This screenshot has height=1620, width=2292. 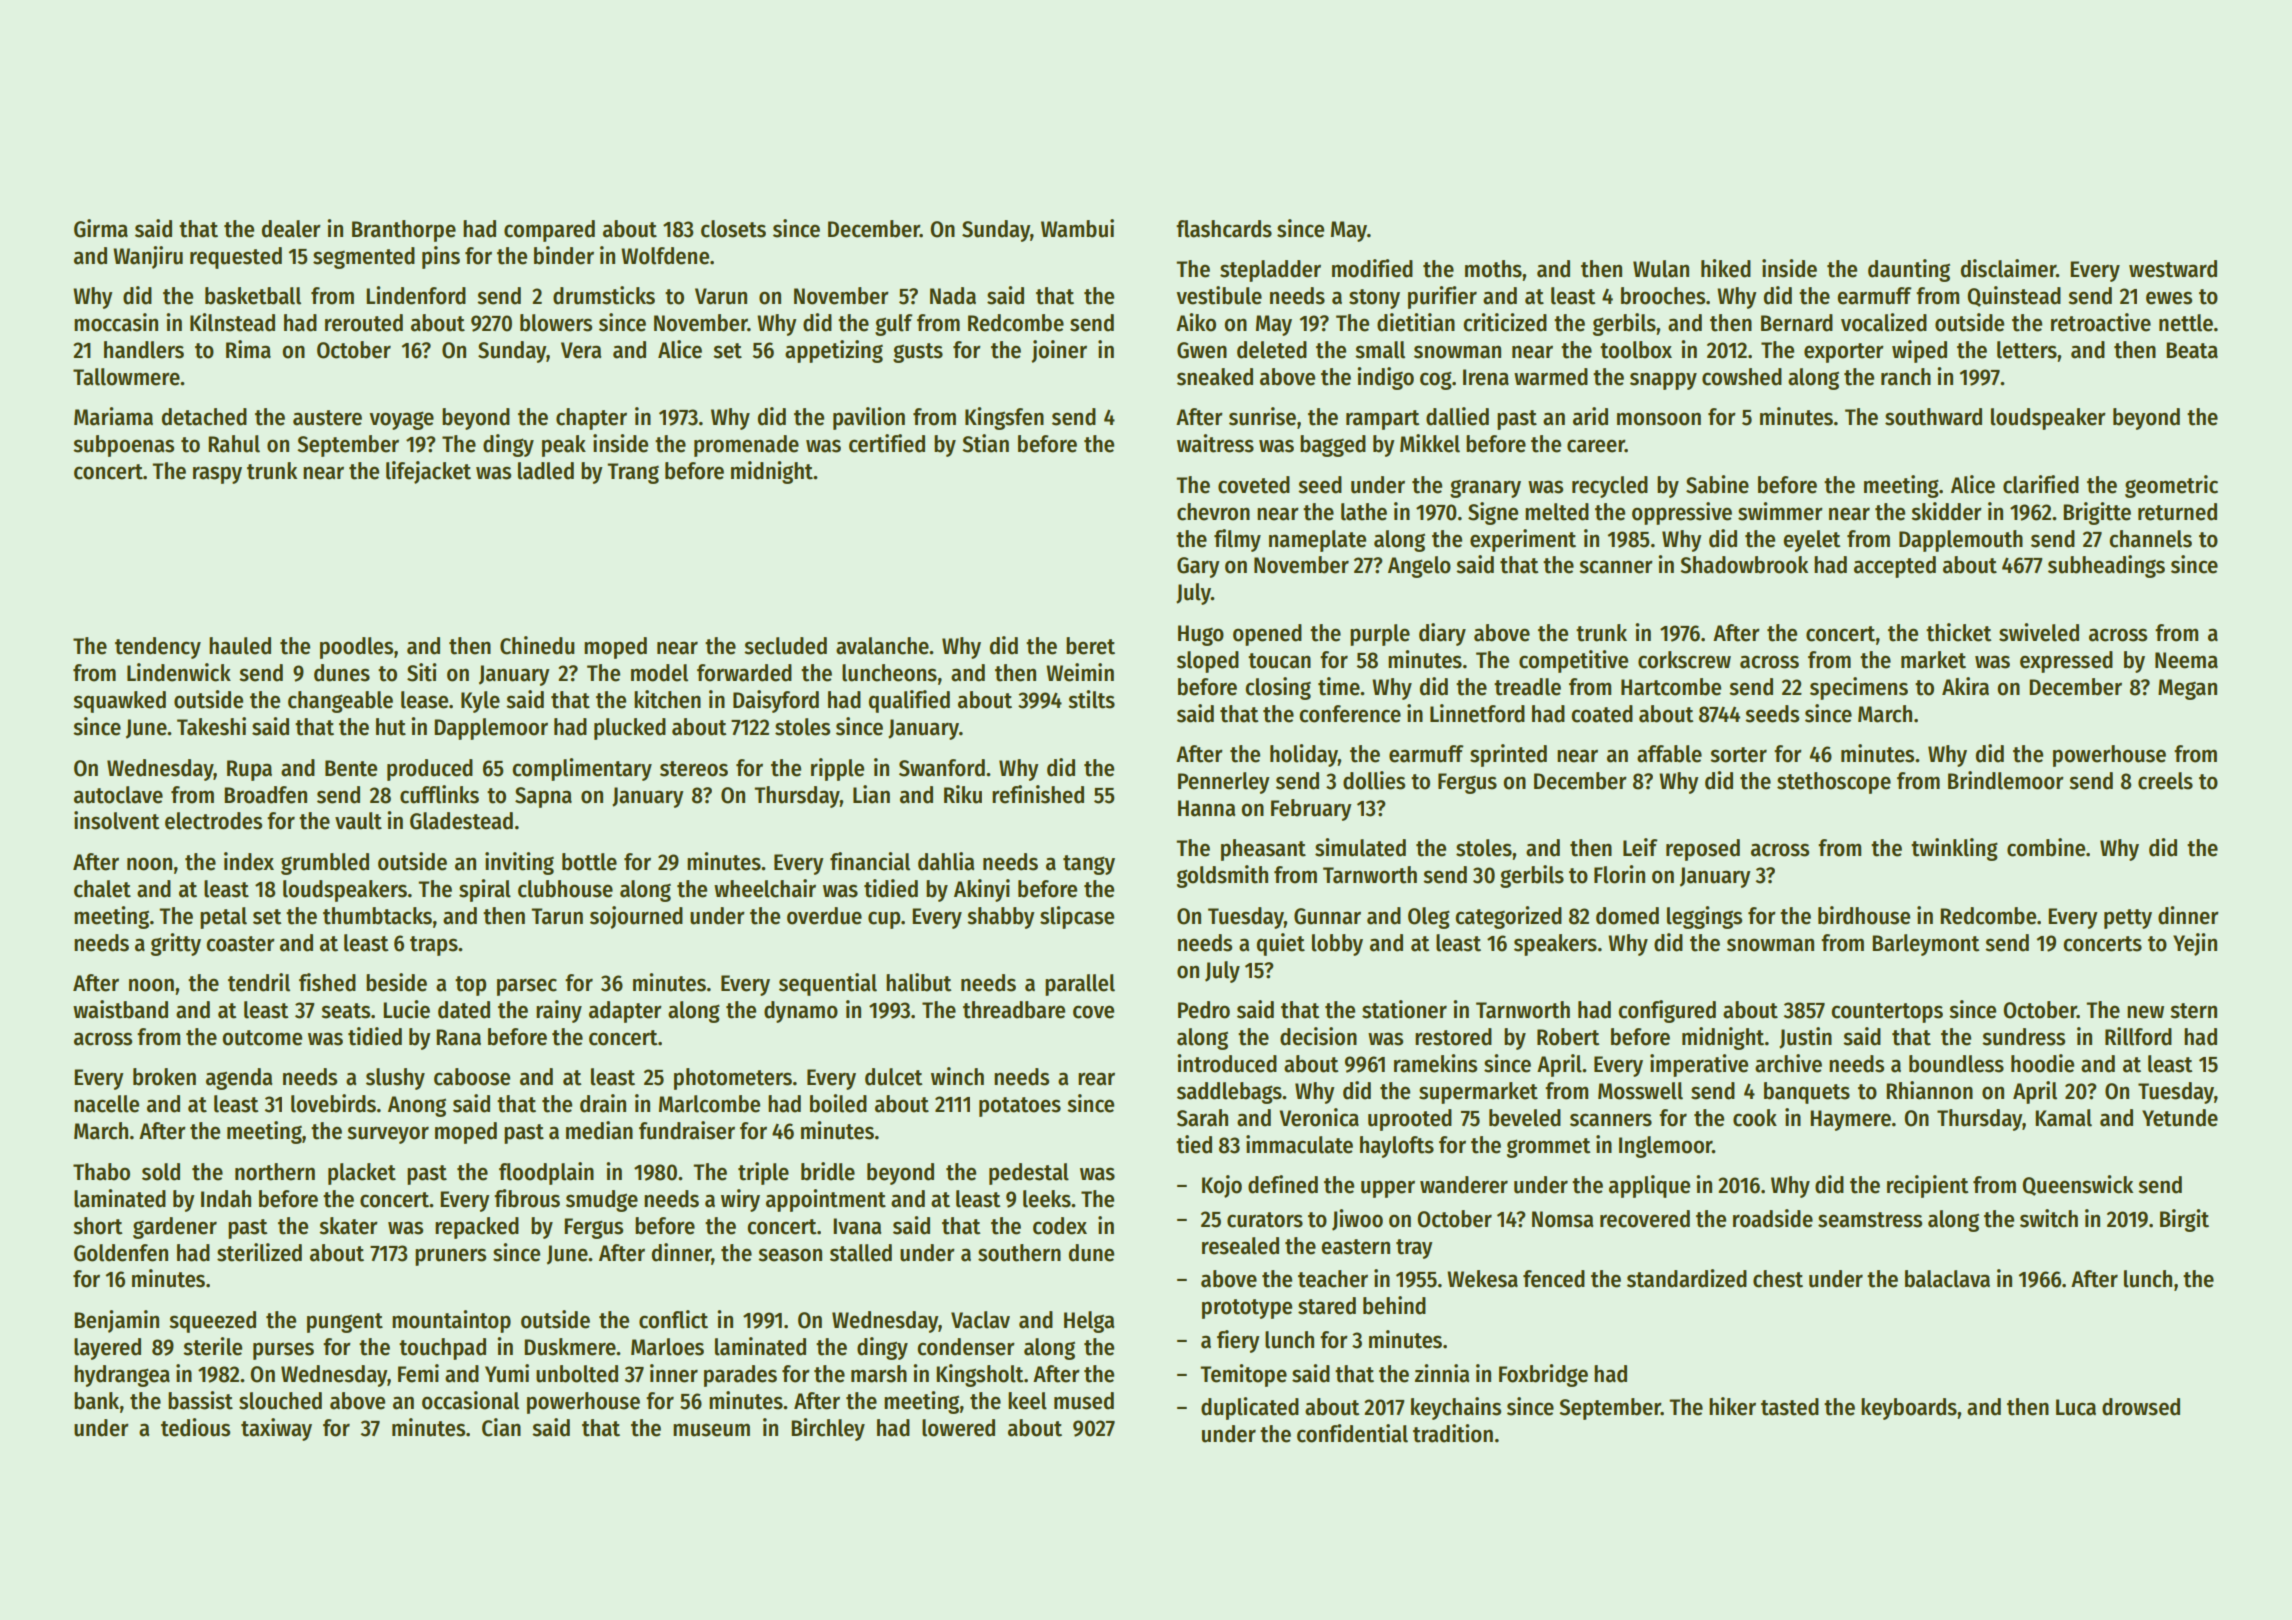 I want to click on bassist, so click(x=200, y=1400).
